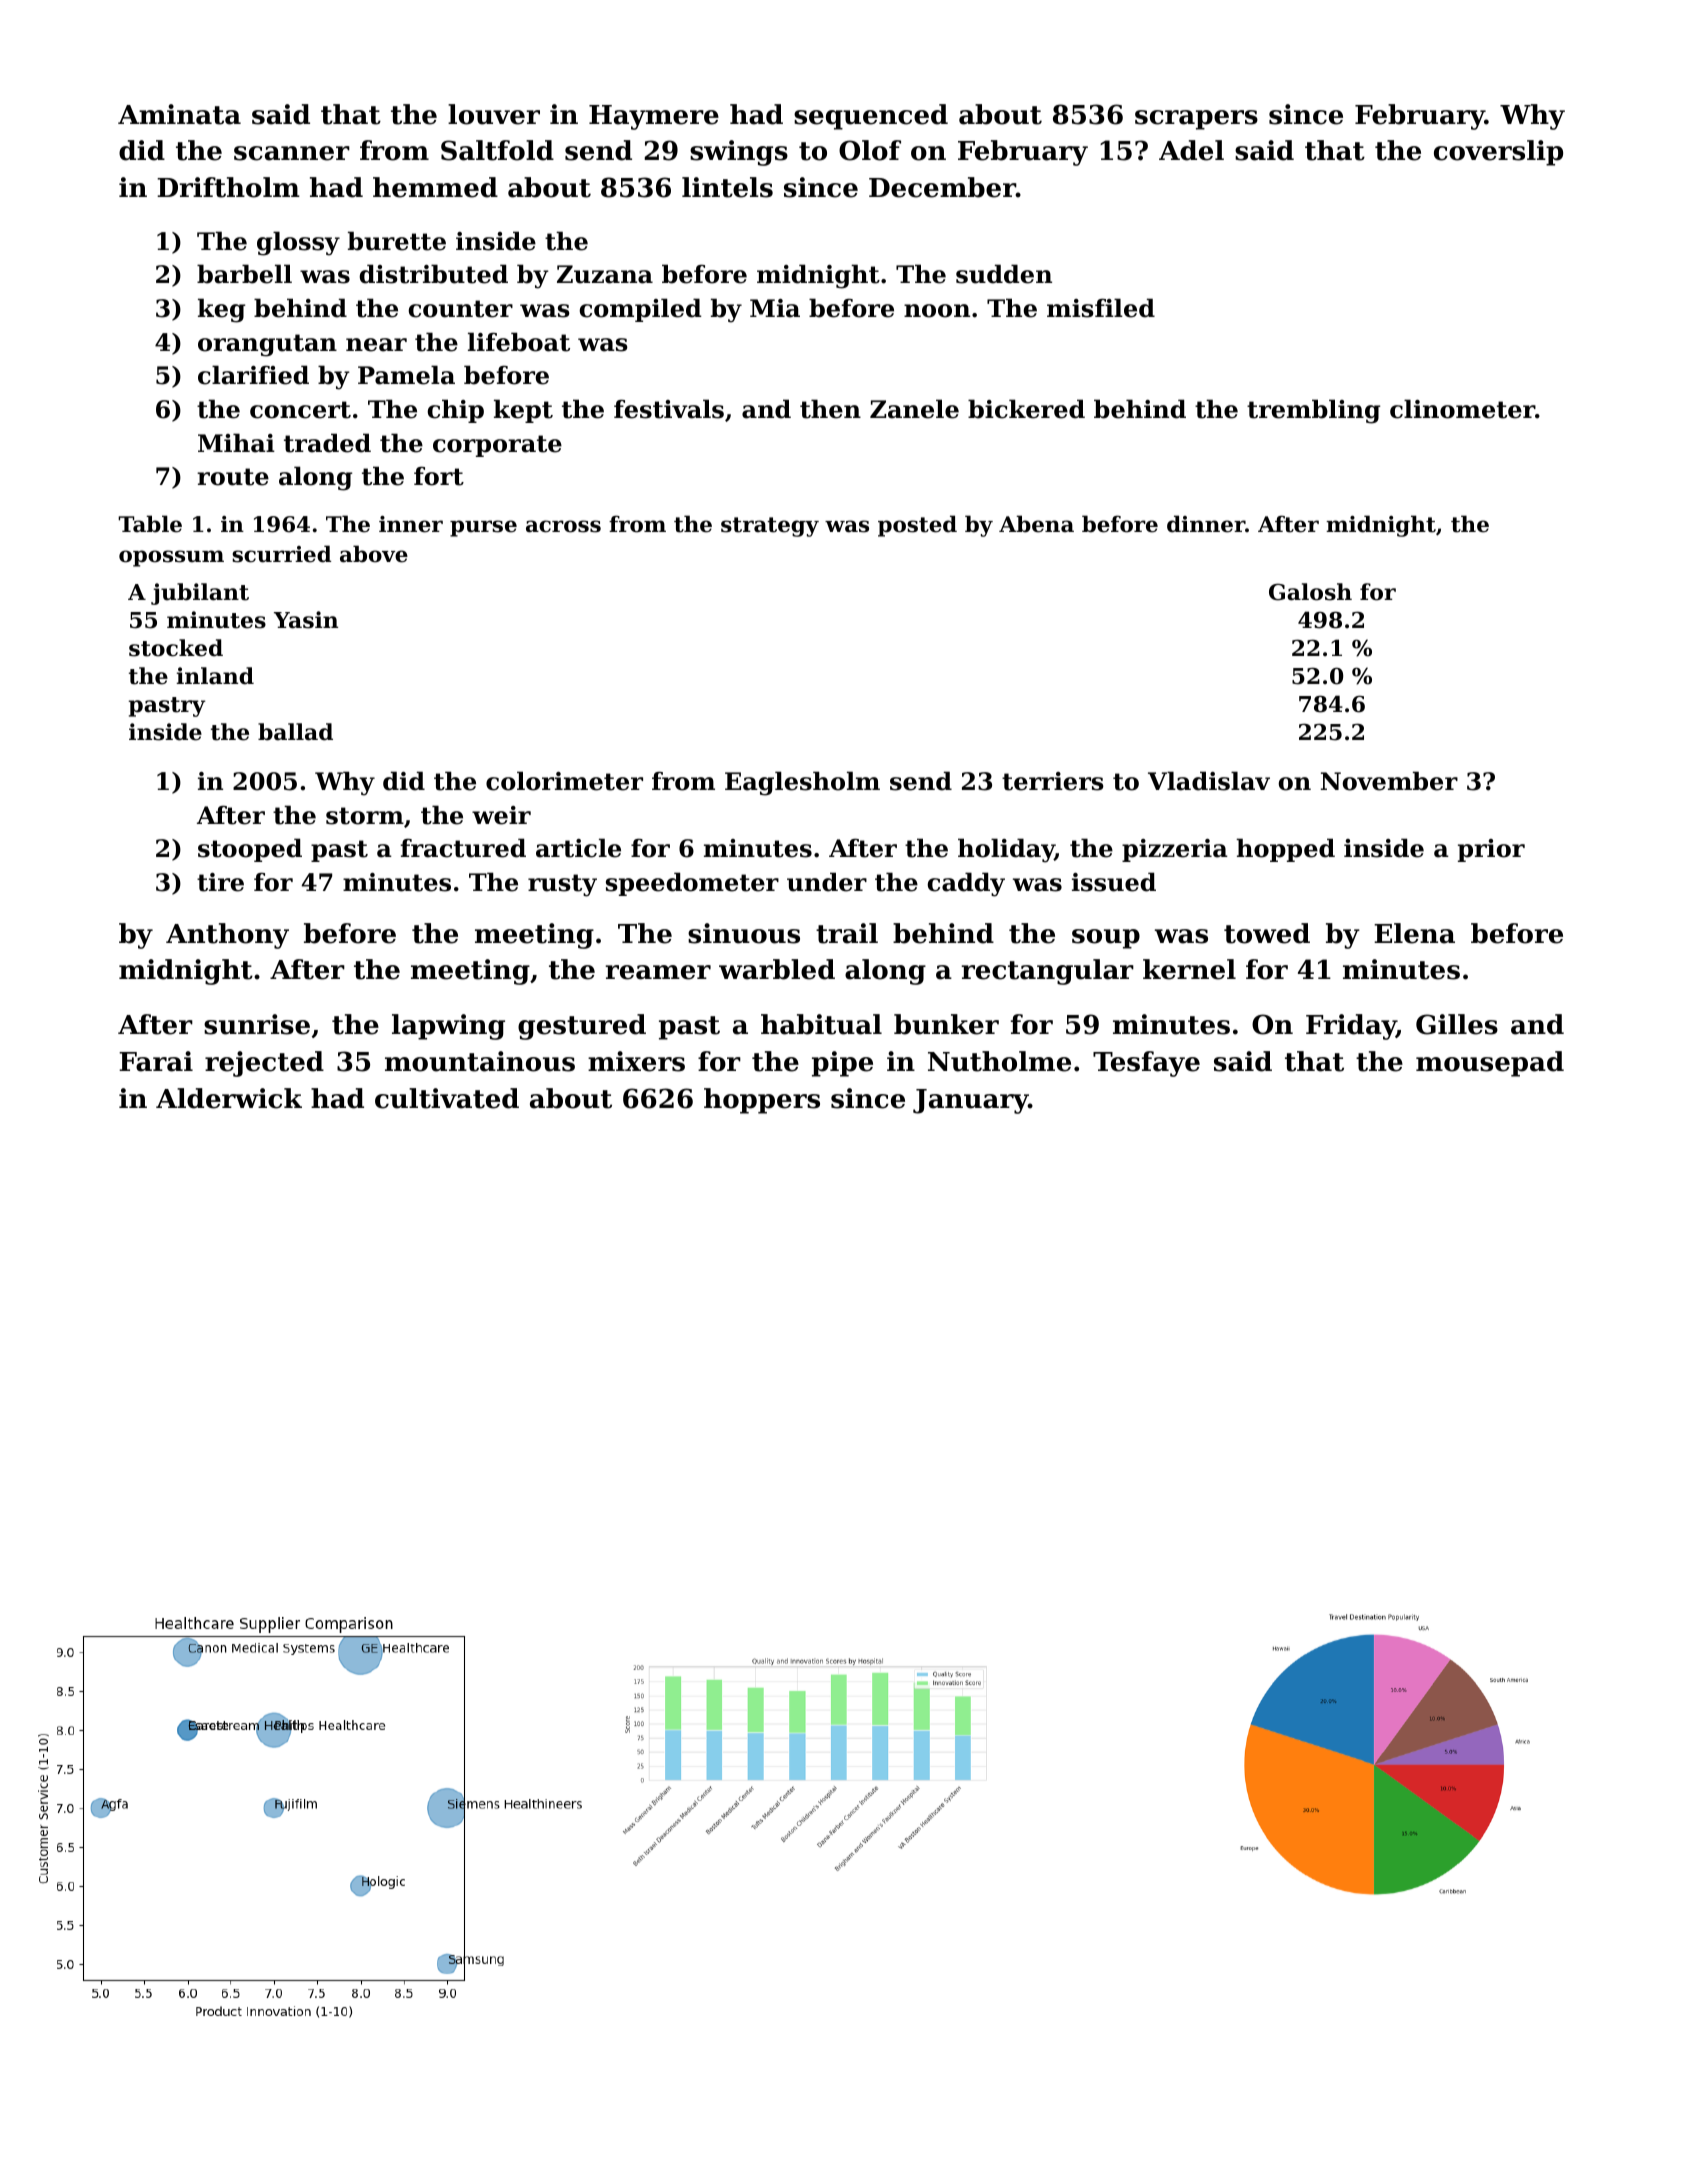  Describe the element at coordinates (1313, 411) in the screenshot. I see `trembling` at that location.
